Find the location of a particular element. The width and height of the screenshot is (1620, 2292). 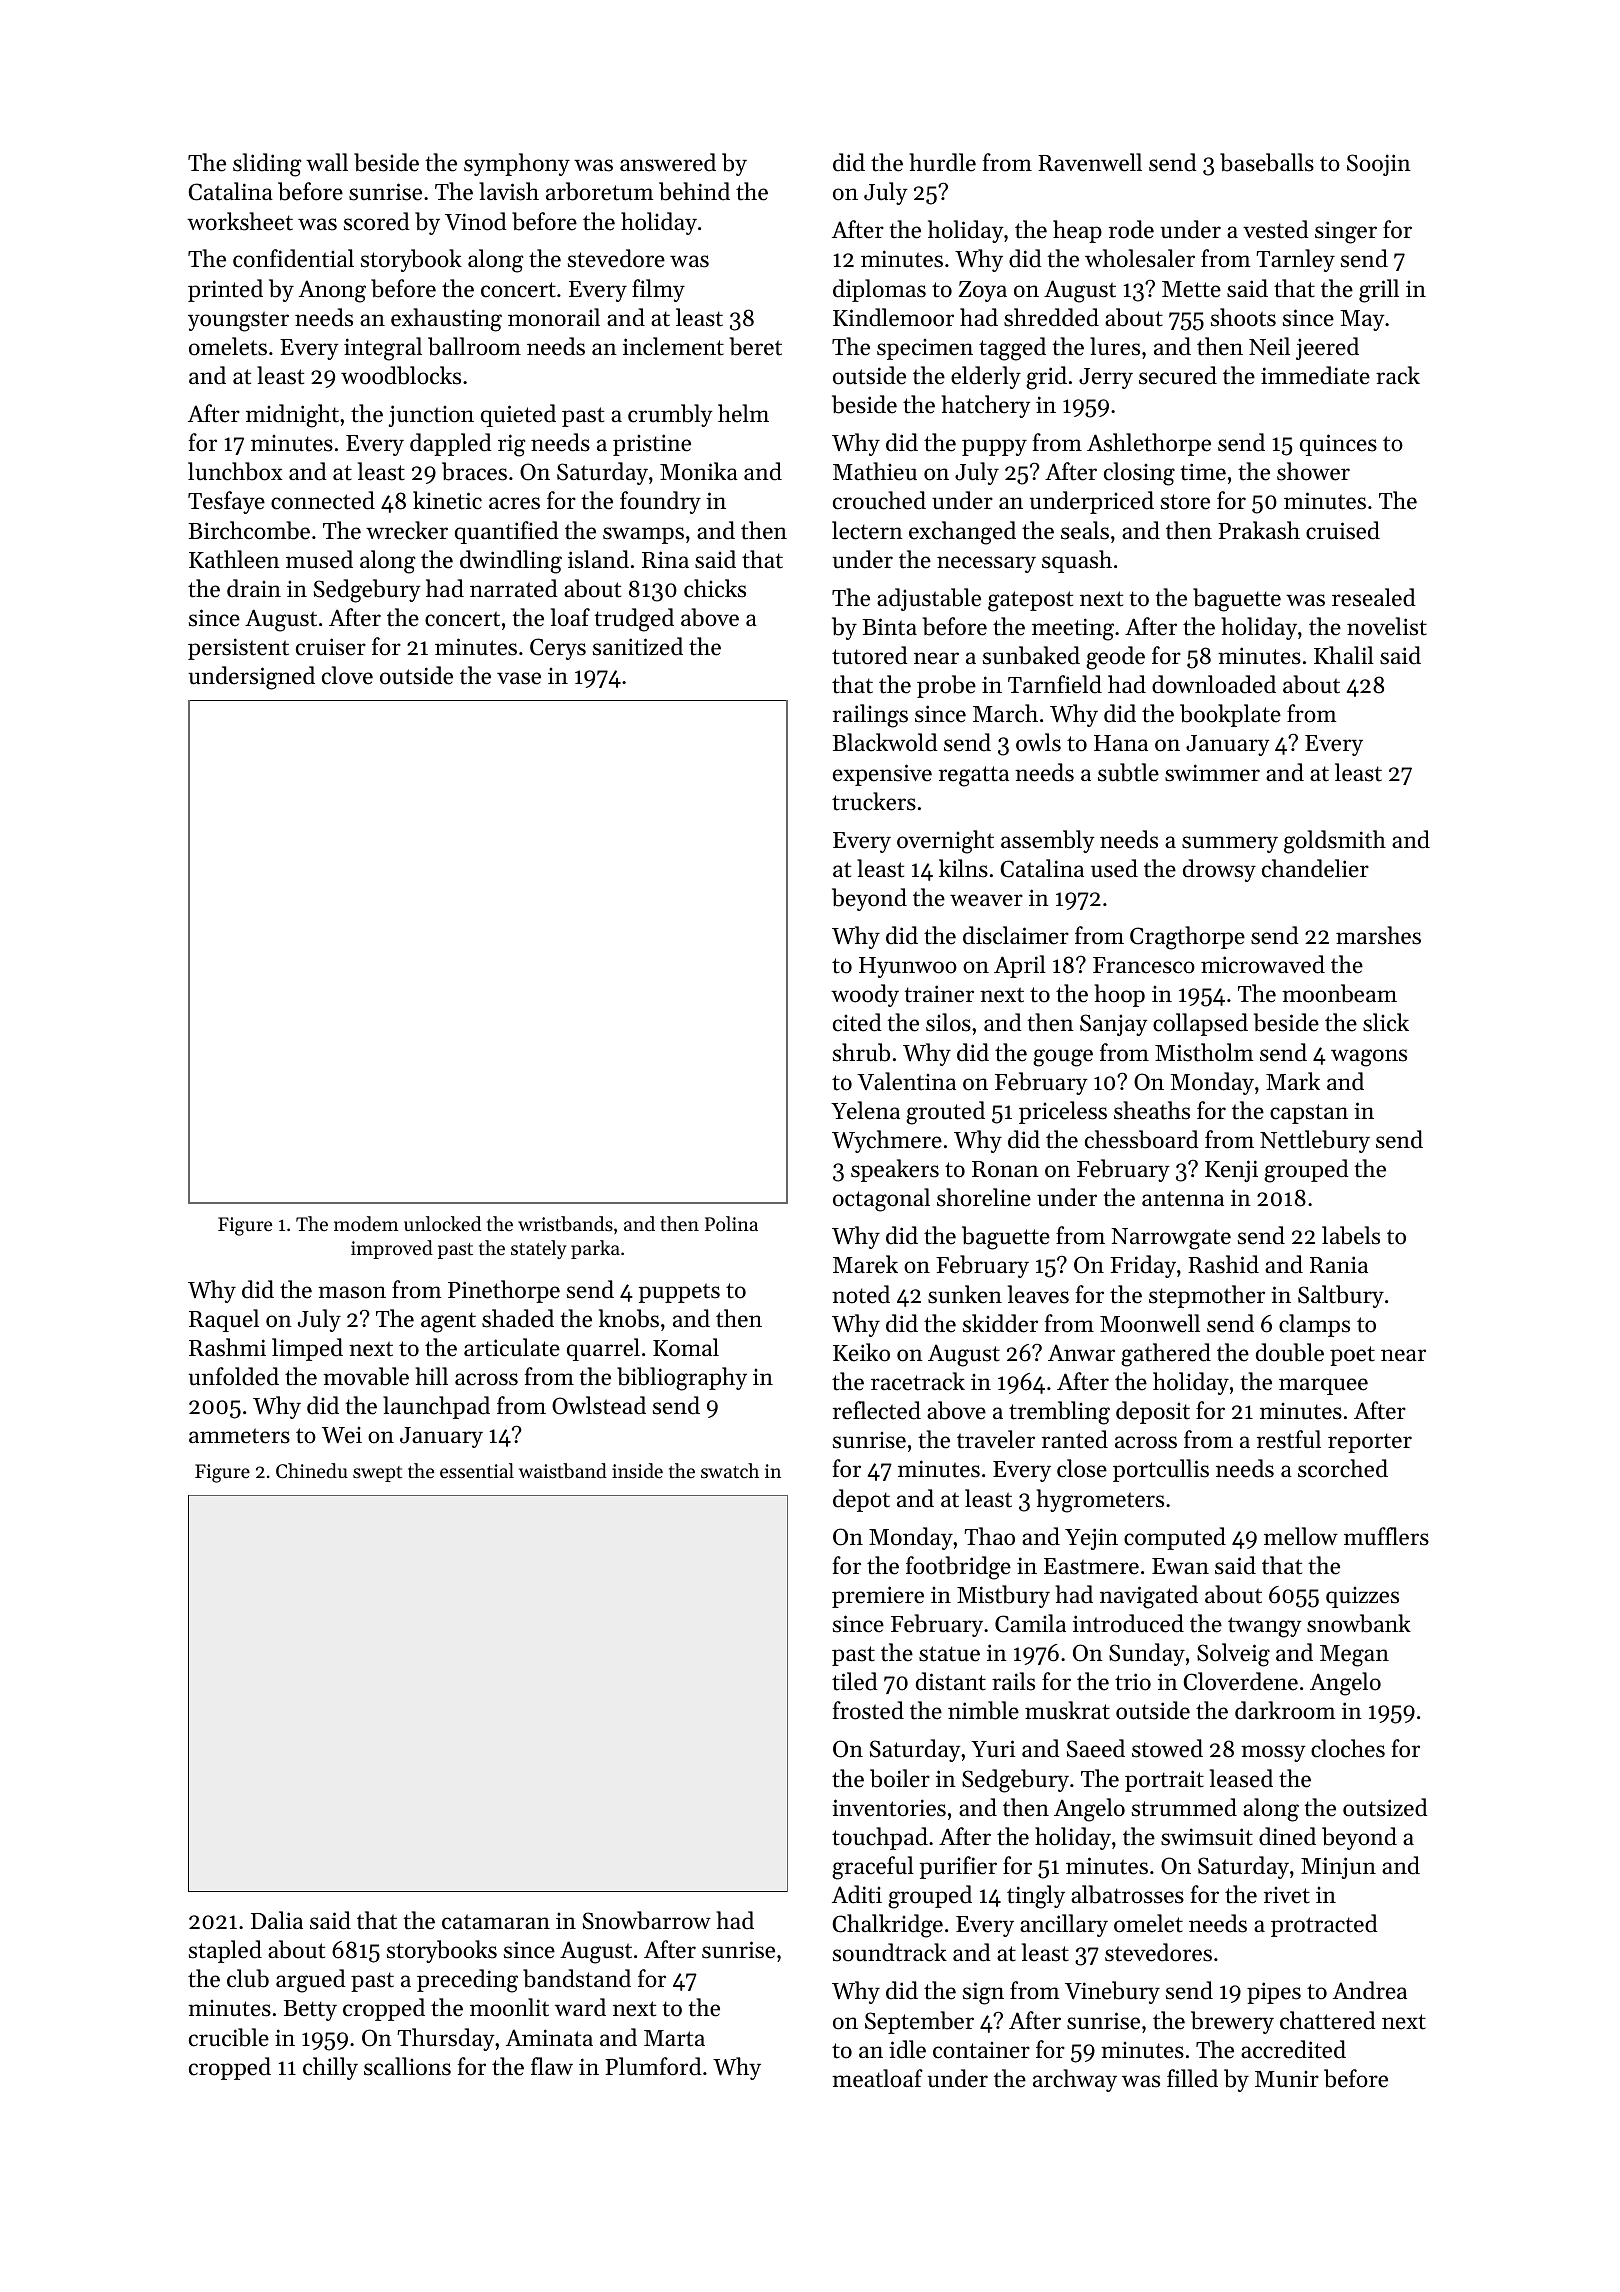

Hyunwoo is located at coordinates (908, 967).
